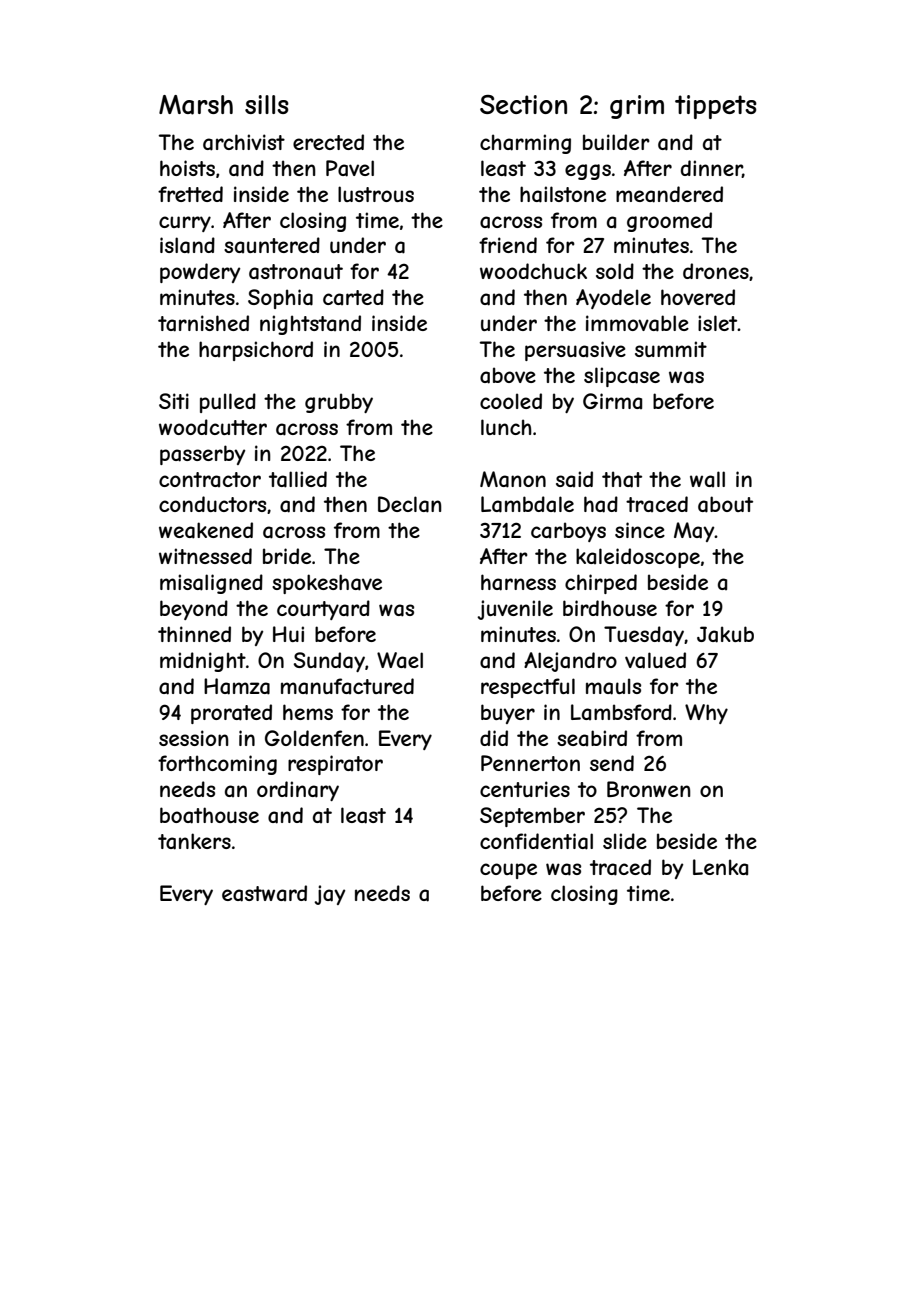 Image resolution: width=924 pixels, height=1311 pixels. What do you see at coordinates (196, 105) in the screenshot?
I see `Marsh` at bounding box center [196, 105].
